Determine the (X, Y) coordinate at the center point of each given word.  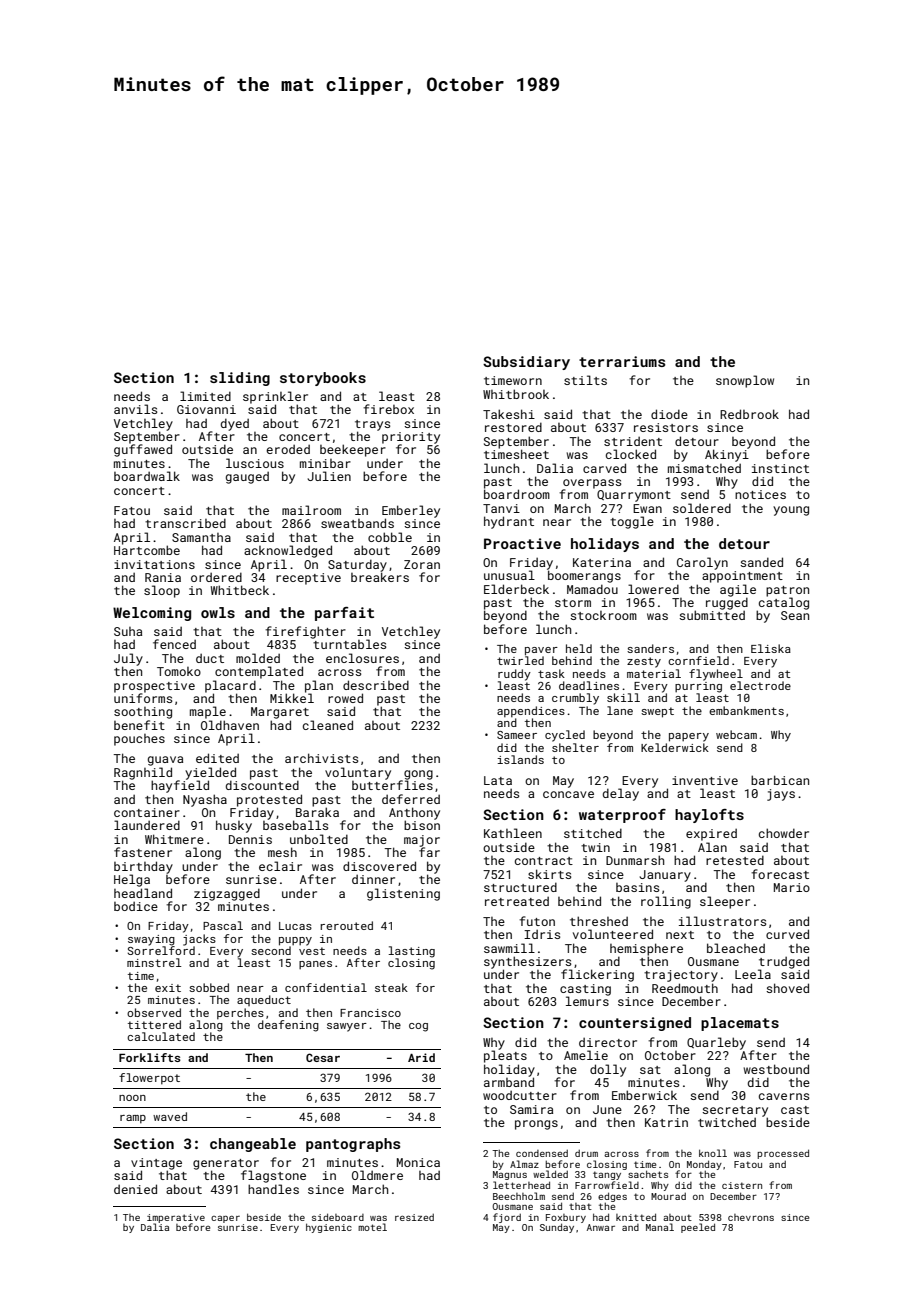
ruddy (514, 675)
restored (513, 427)
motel (372, 1227)
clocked (631, 454)
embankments (746, 710)
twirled (520, 660)
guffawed (143, 450)
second (271, 950)
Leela (753, 974)
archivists (321, 758)
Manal (660, 1227)
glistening (403, 894)
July (128, 659)
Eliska (771, 648)
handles (273, 1189)
